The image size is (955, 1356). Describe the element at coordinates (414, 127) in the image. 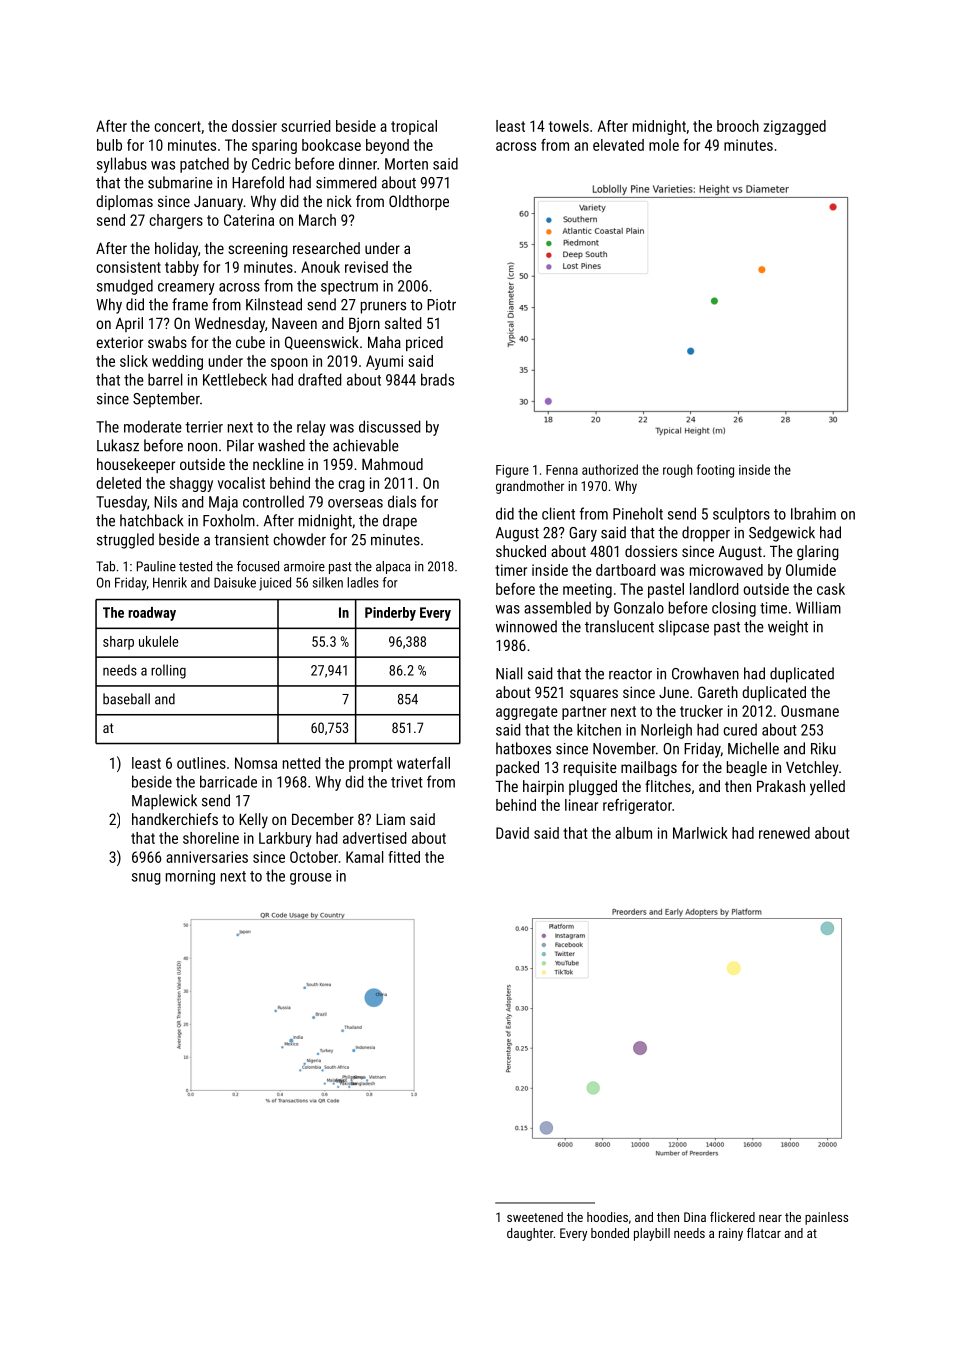

I see `tropical` at that location.
